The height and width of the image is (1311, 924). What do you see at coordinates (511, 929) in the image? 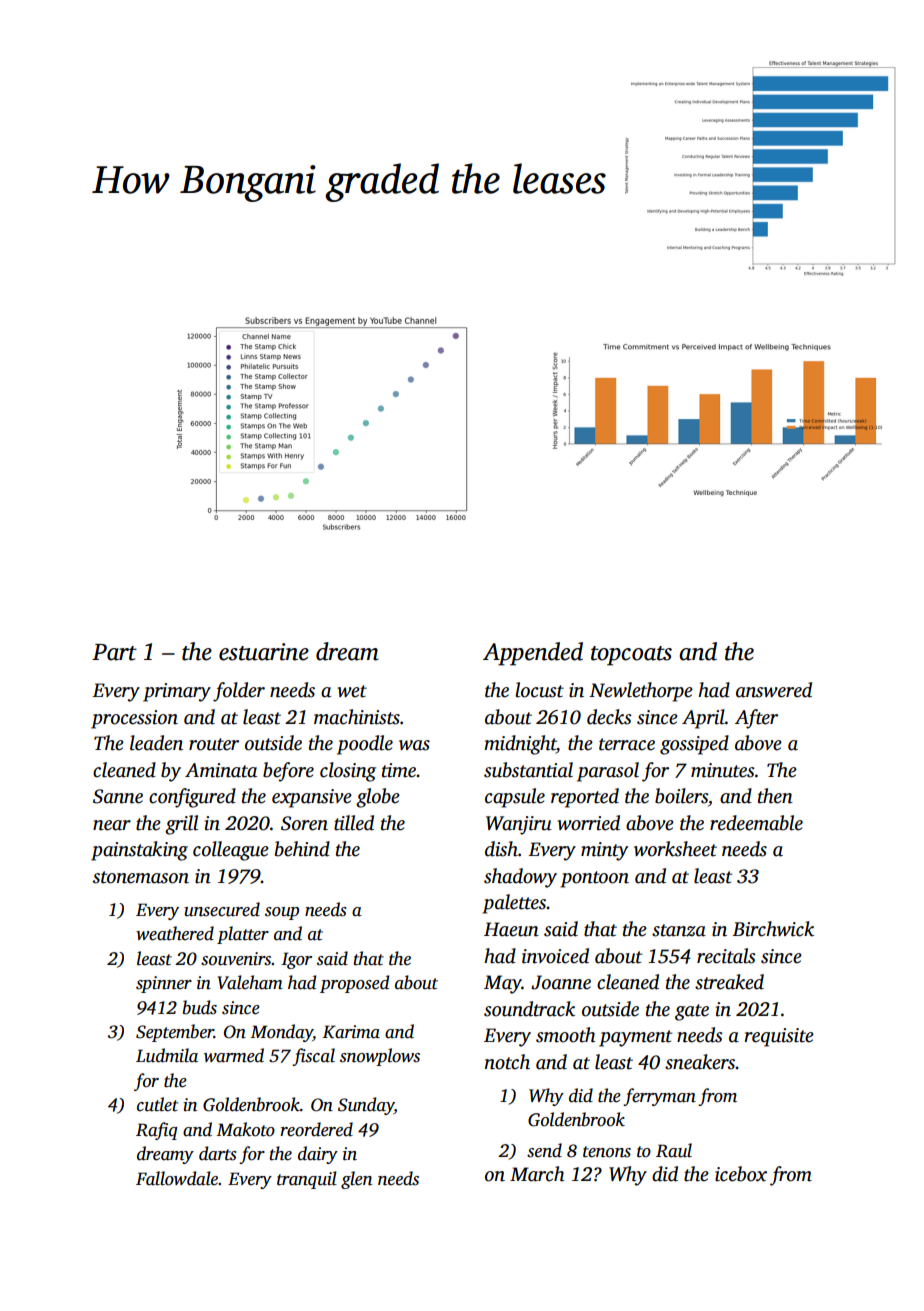
I see `Haeun` at bounding box center [511, 929].
